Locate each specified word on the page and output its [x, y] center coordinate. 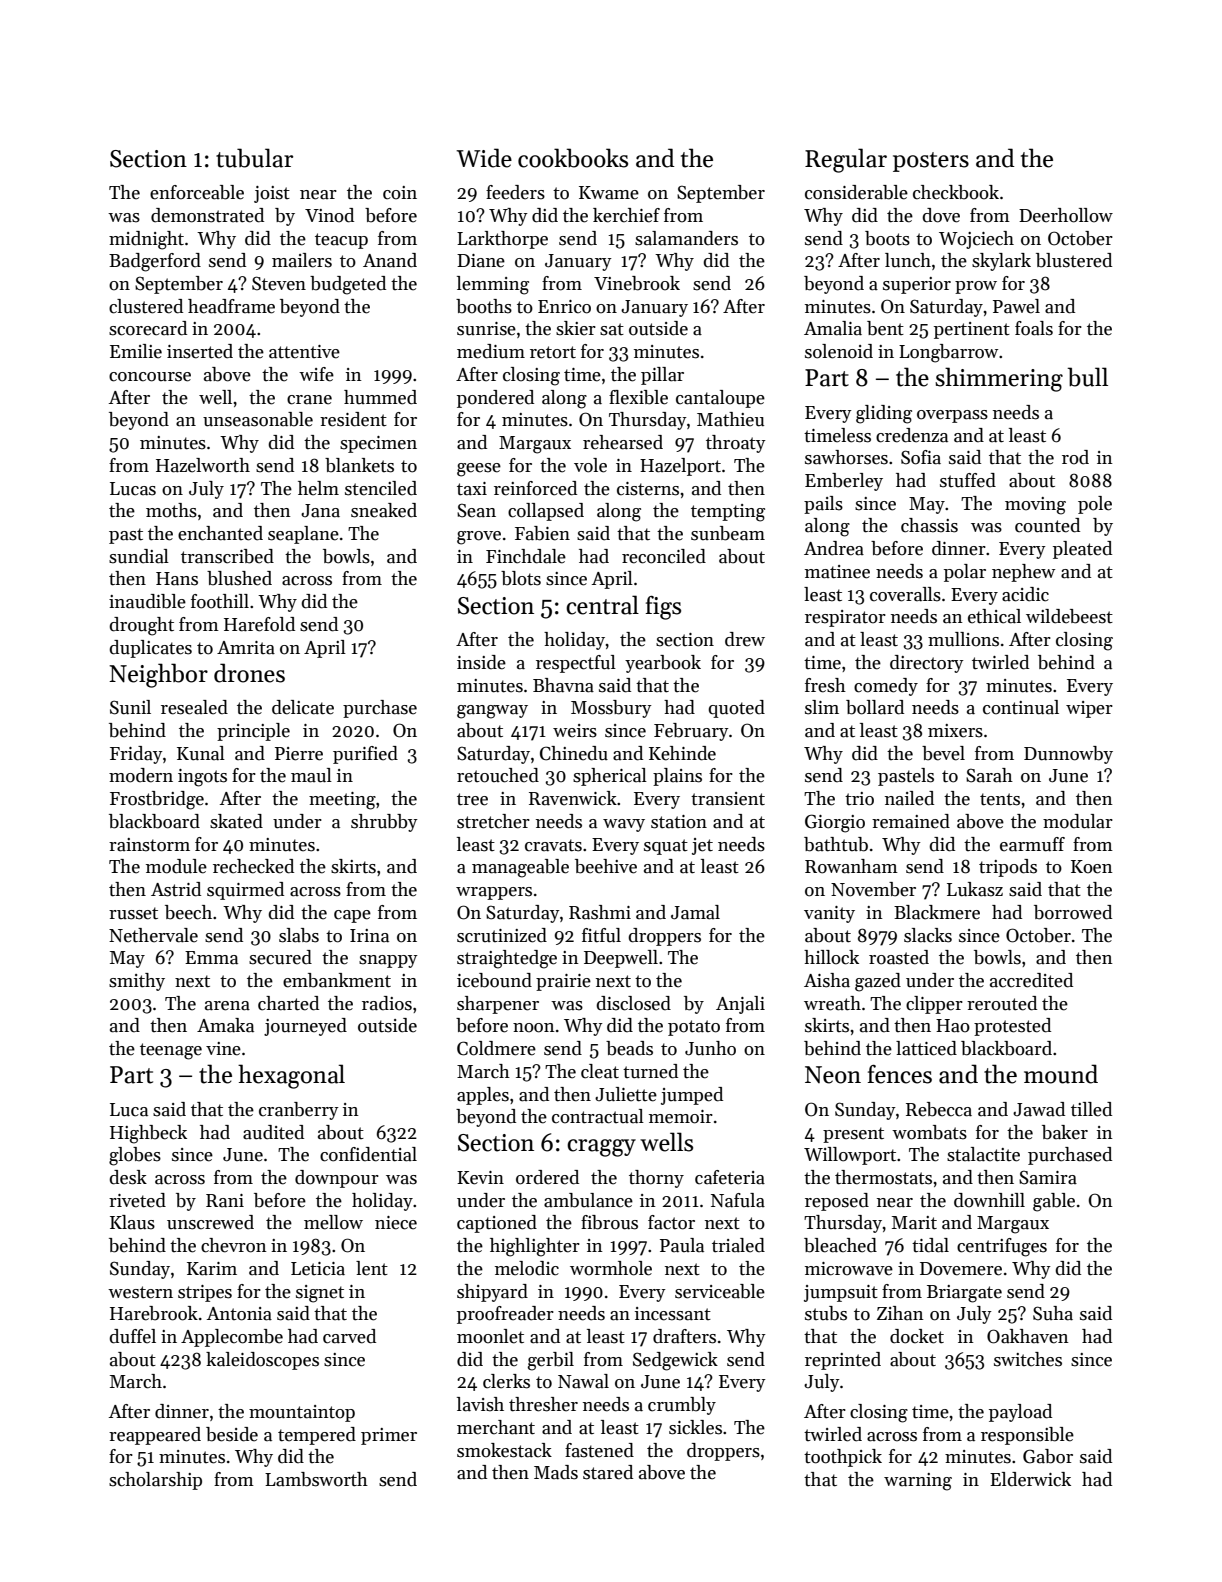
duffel [132, 1336]
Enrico [564, 307]
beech [188, 912]
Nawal [583, 1381]
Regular [846, 160]
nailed [909, 798]
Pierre [299, 754]
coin [400, 193]
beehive [606, 866]
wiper [1089, 709]
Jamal [695, 912]
